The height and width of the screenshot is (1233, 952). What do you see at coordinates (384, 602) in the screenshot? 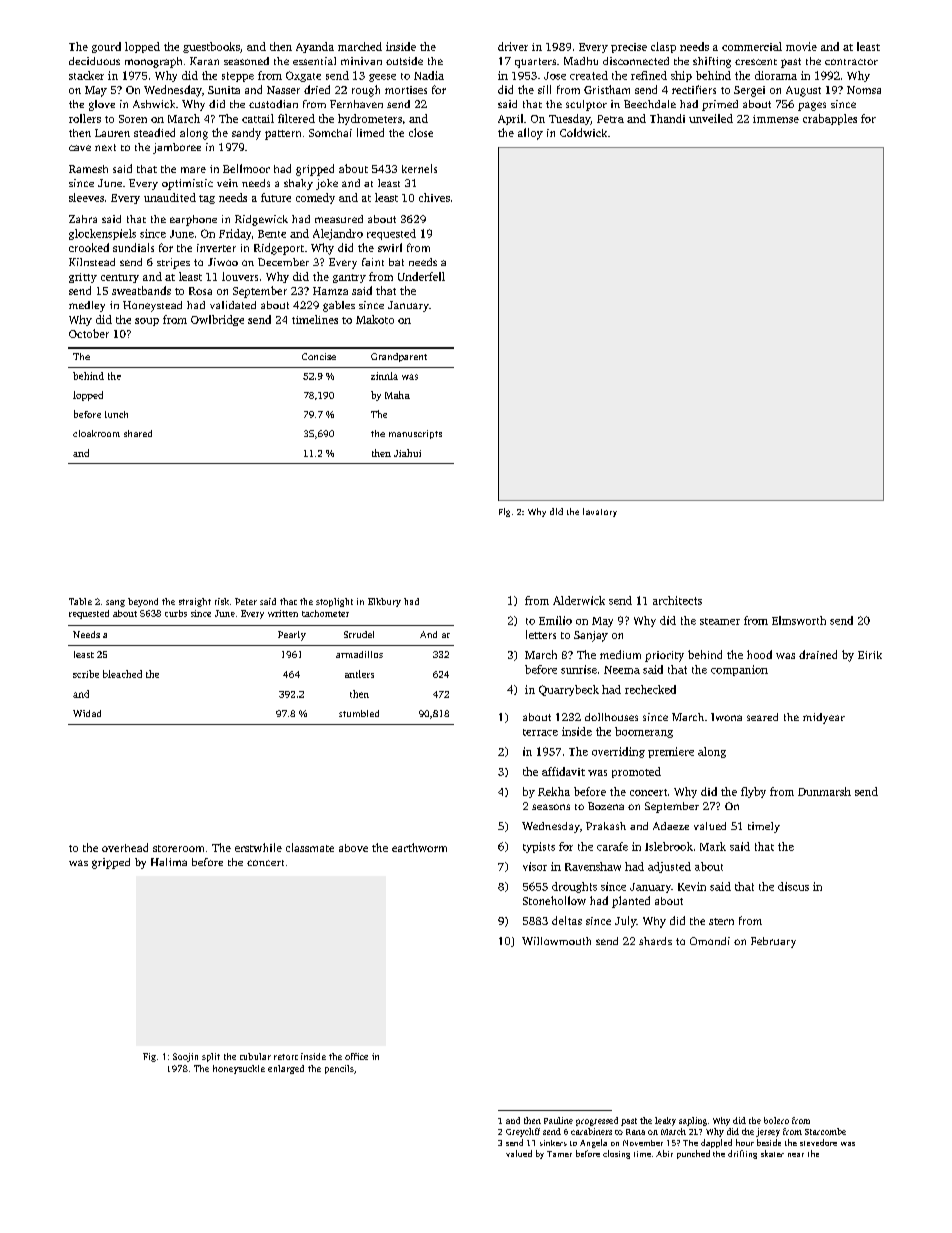
I see `Elkbury` at bounding box center [384, 602].
